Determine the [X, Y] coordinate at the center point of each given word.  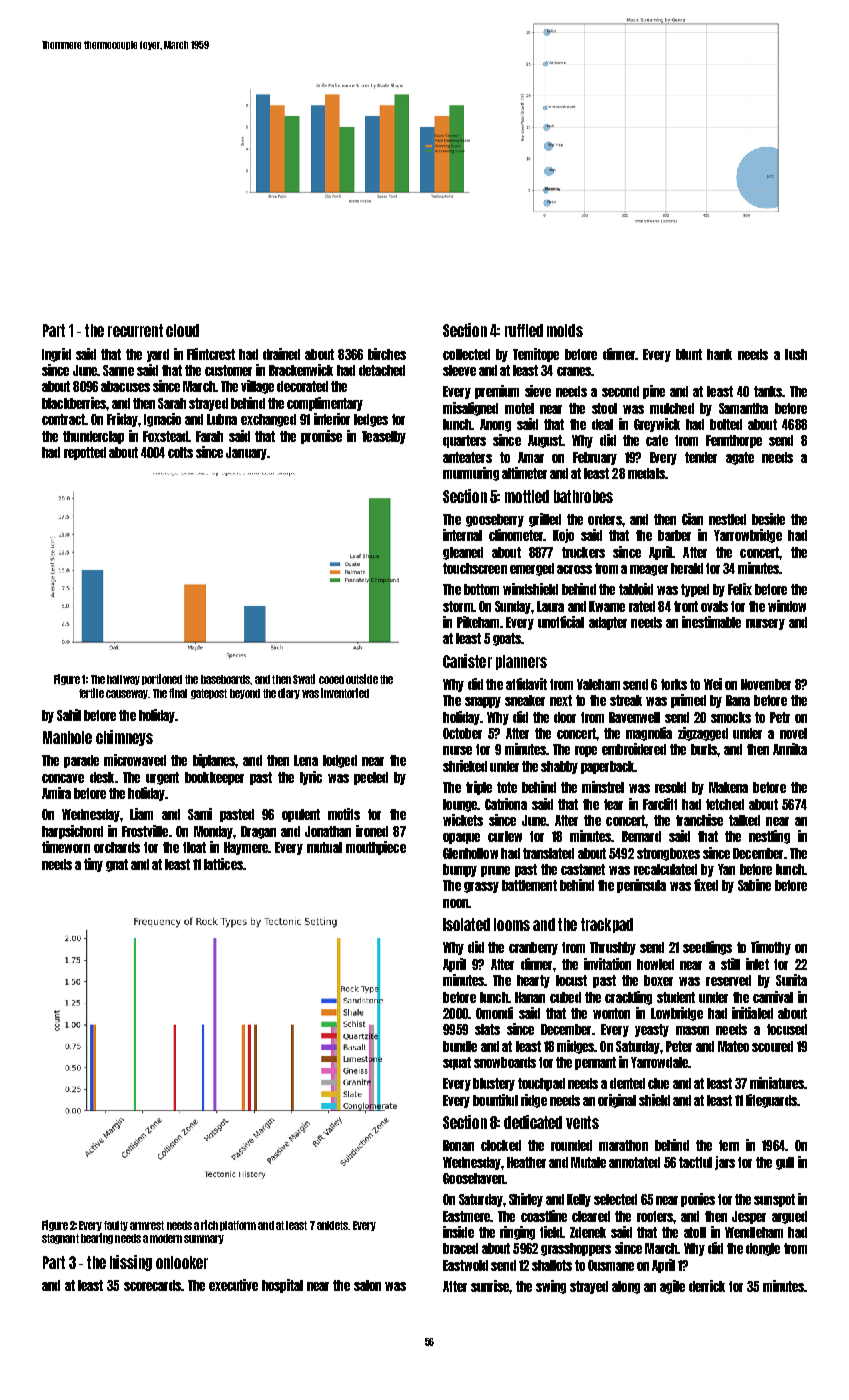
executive [233, 1285]
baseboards [225, 679]
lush [796, 354]
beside [768, 519]
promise [321, 437]
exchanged [268, 420]
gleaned [463, 553]
